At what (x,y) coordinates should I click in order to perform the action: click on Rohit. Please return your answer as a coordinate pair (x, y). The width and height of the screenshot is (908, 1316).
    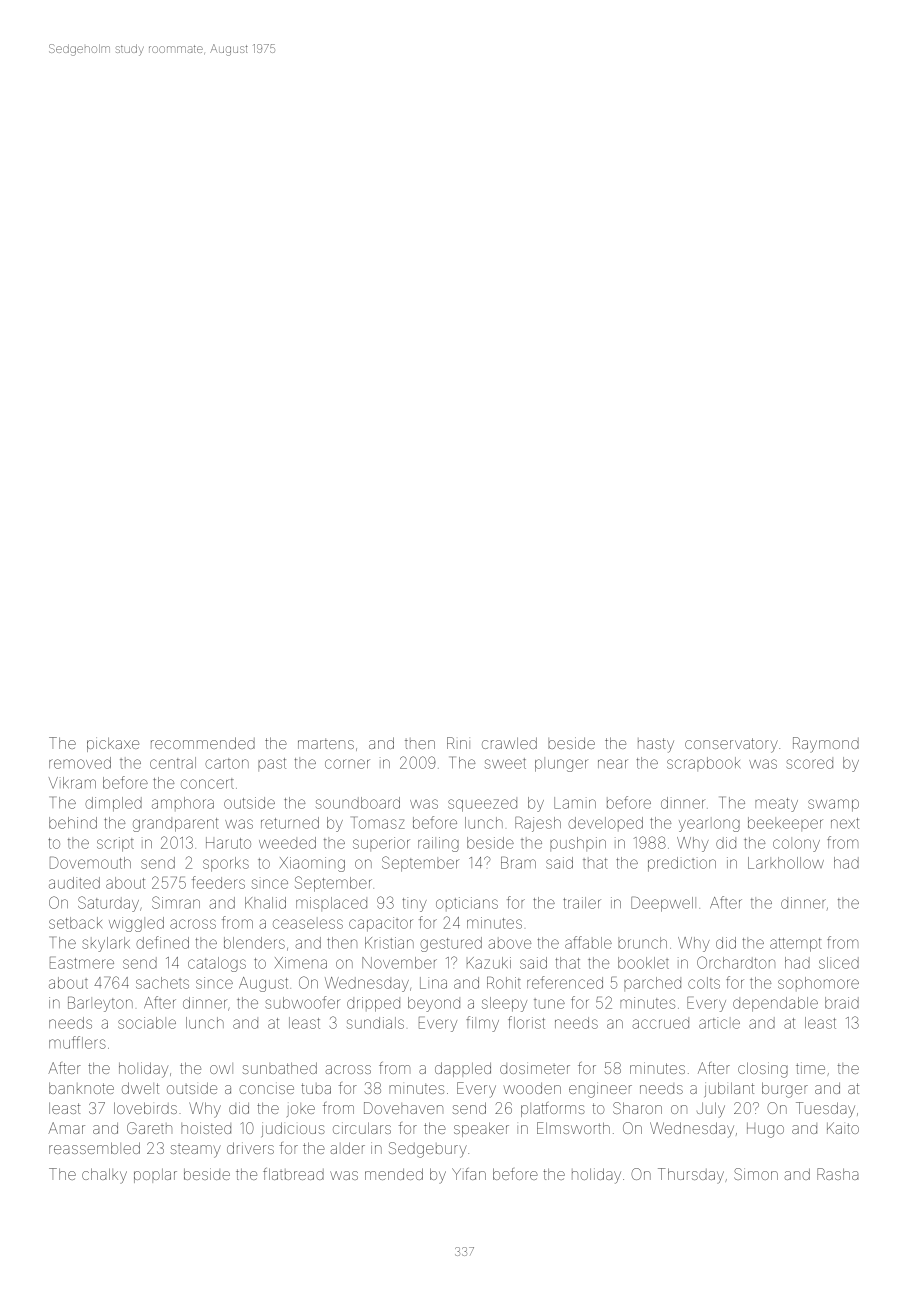
    Looking at the image, I should click on (504, 983).
